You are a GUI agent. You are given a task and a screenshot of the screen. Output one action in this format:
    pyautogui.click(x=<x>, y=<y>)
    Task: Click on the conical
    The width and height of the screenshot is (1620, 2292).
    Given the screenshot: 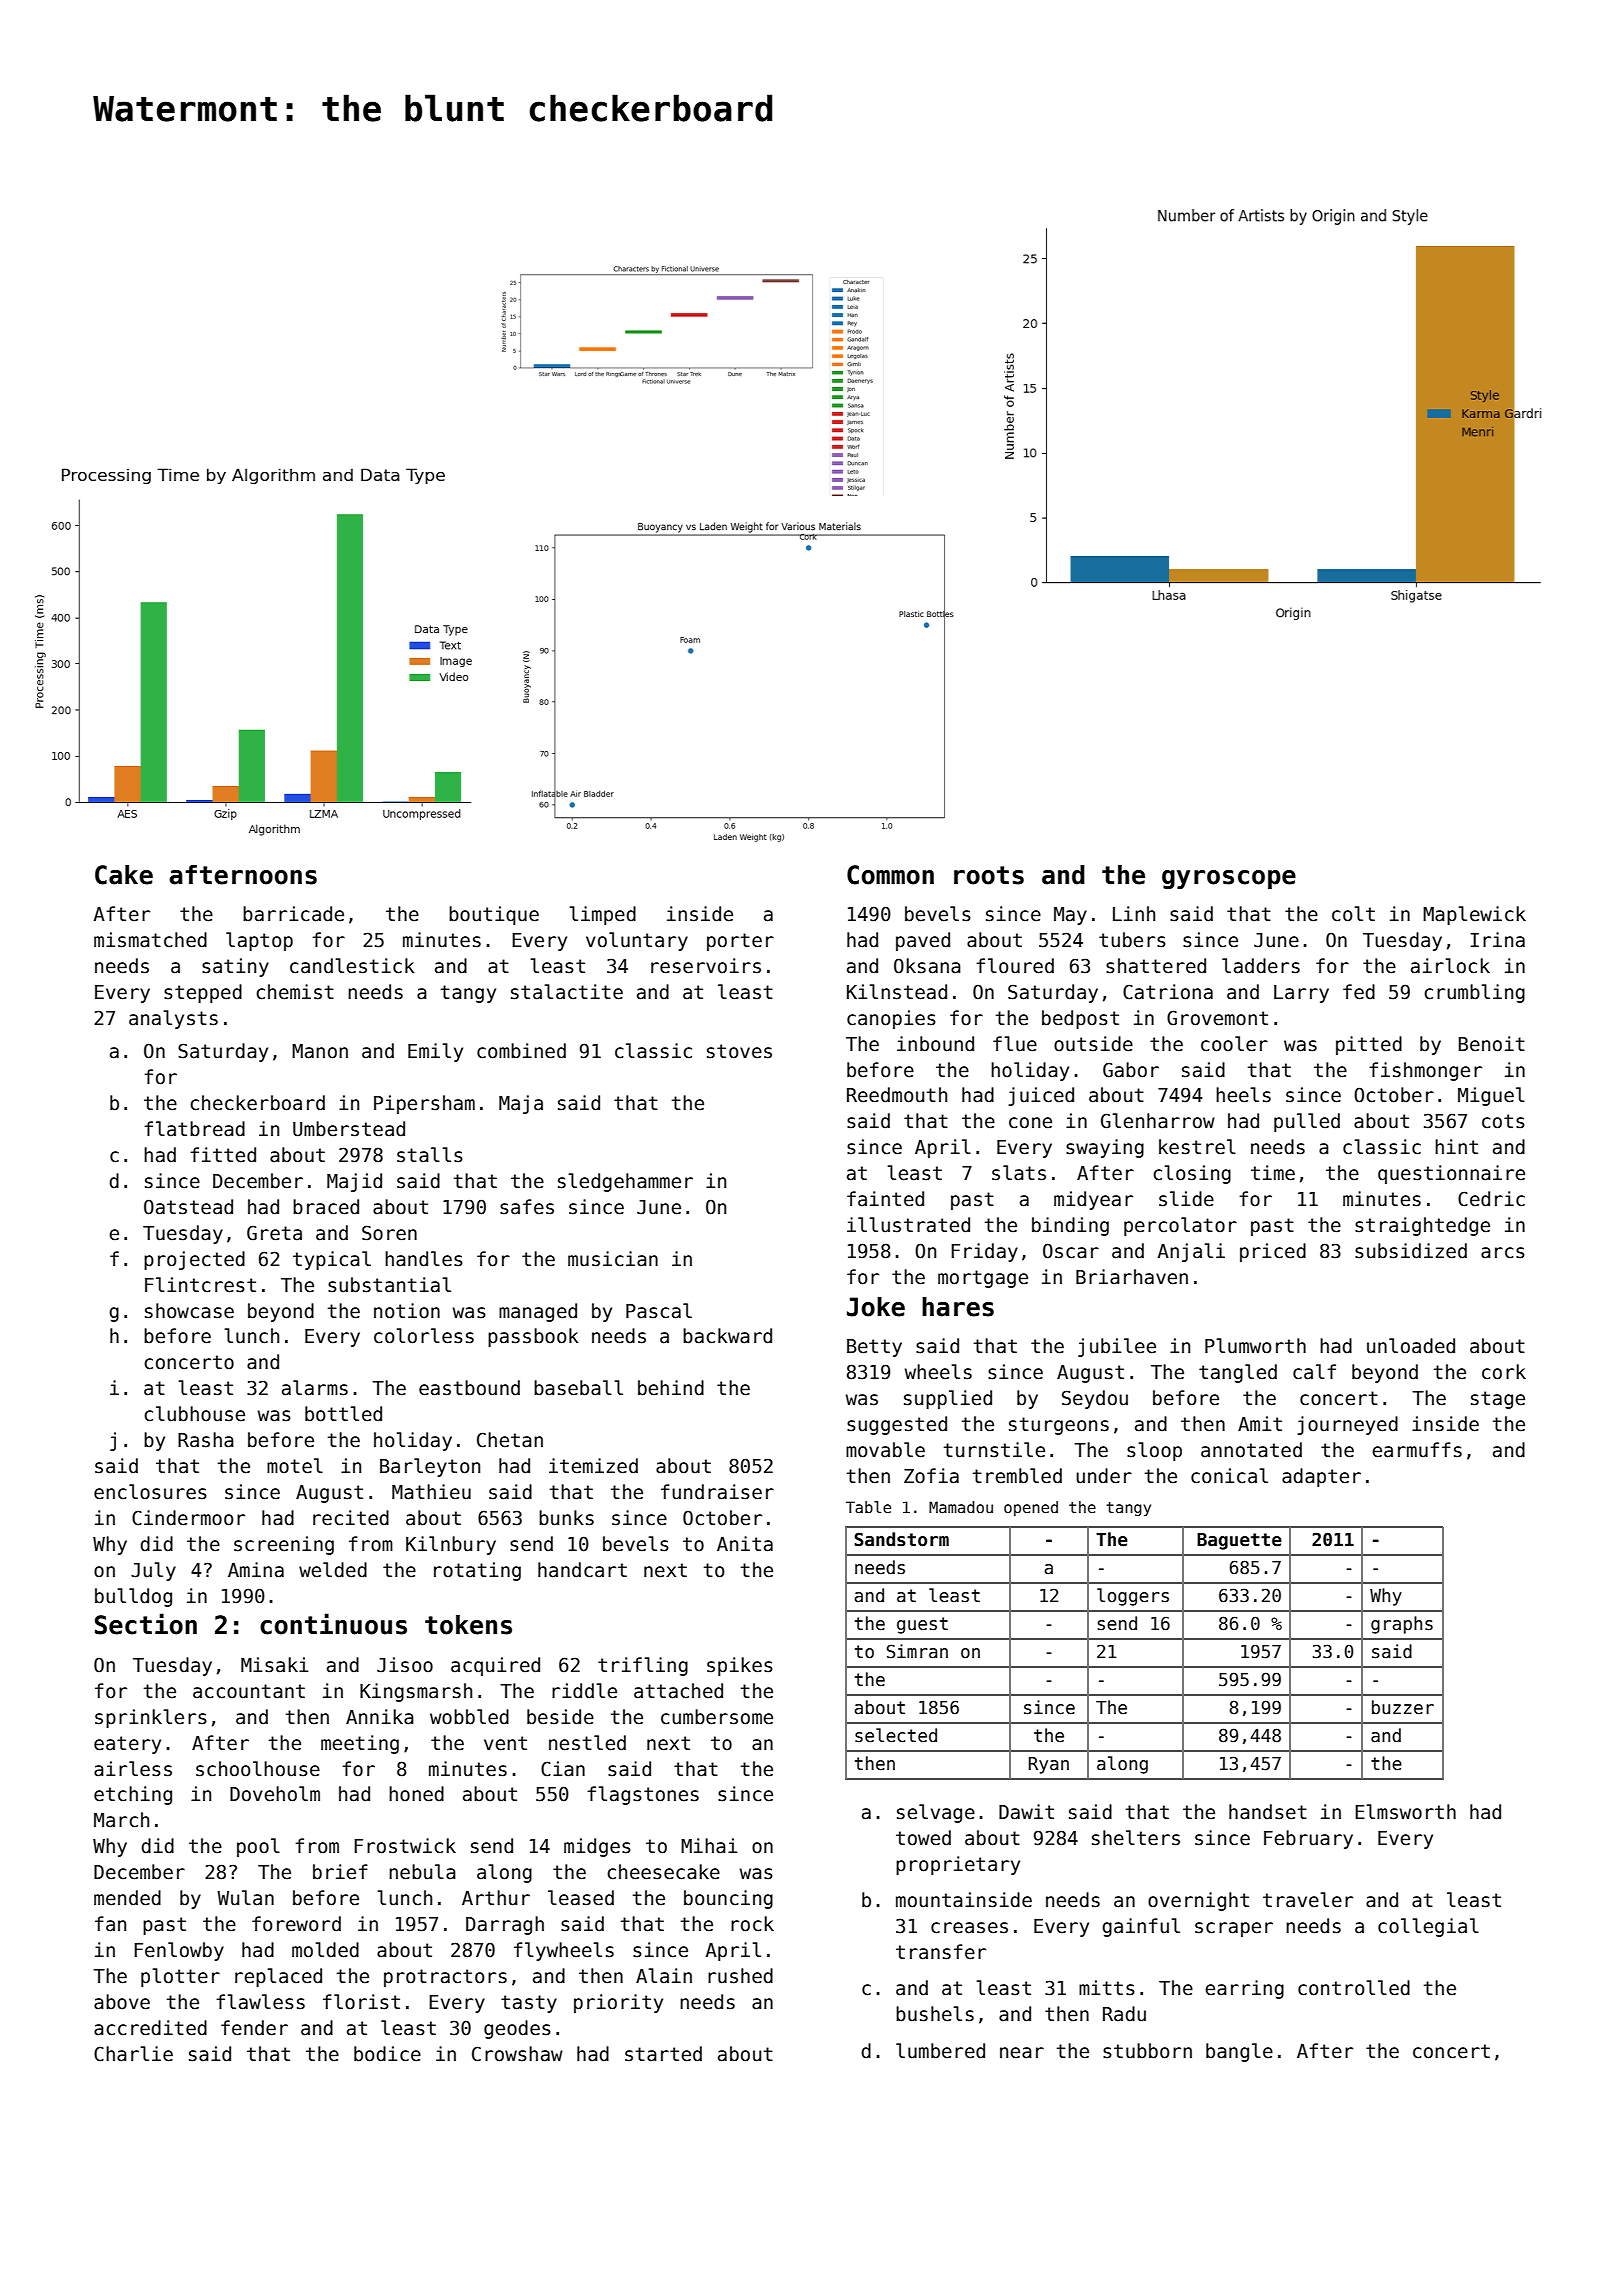 What is the action you would take?
    pyautogui.click(x=1229, y=1476)
